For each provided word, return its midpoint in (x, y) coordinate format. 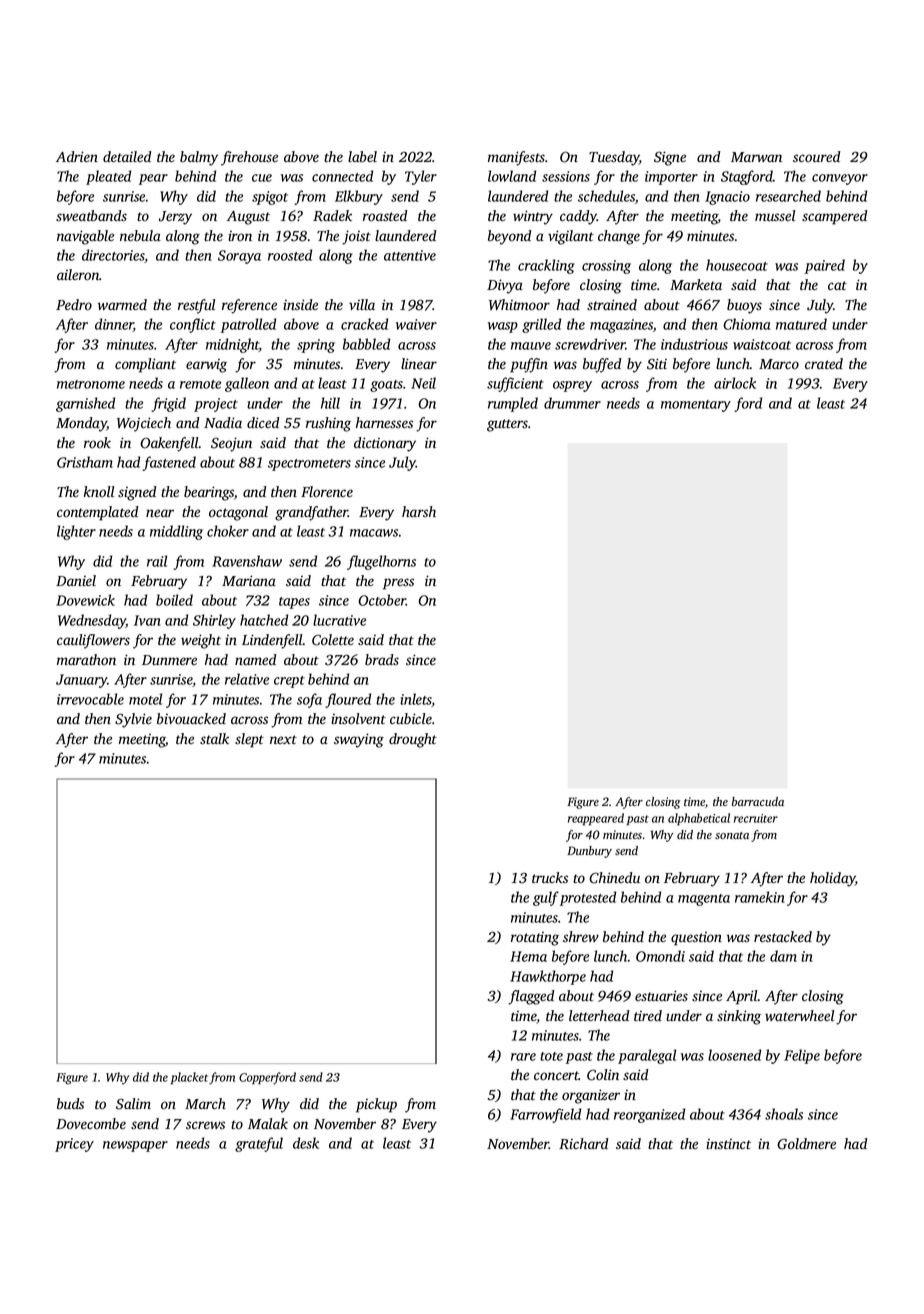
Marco (779, 364)
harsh (419, 511)
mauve (531, 346)
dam (783, 956)
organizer (591, 1096)
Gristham (85, 462)
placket (189, 1078)
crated (824, 363)
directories (113, 255)
